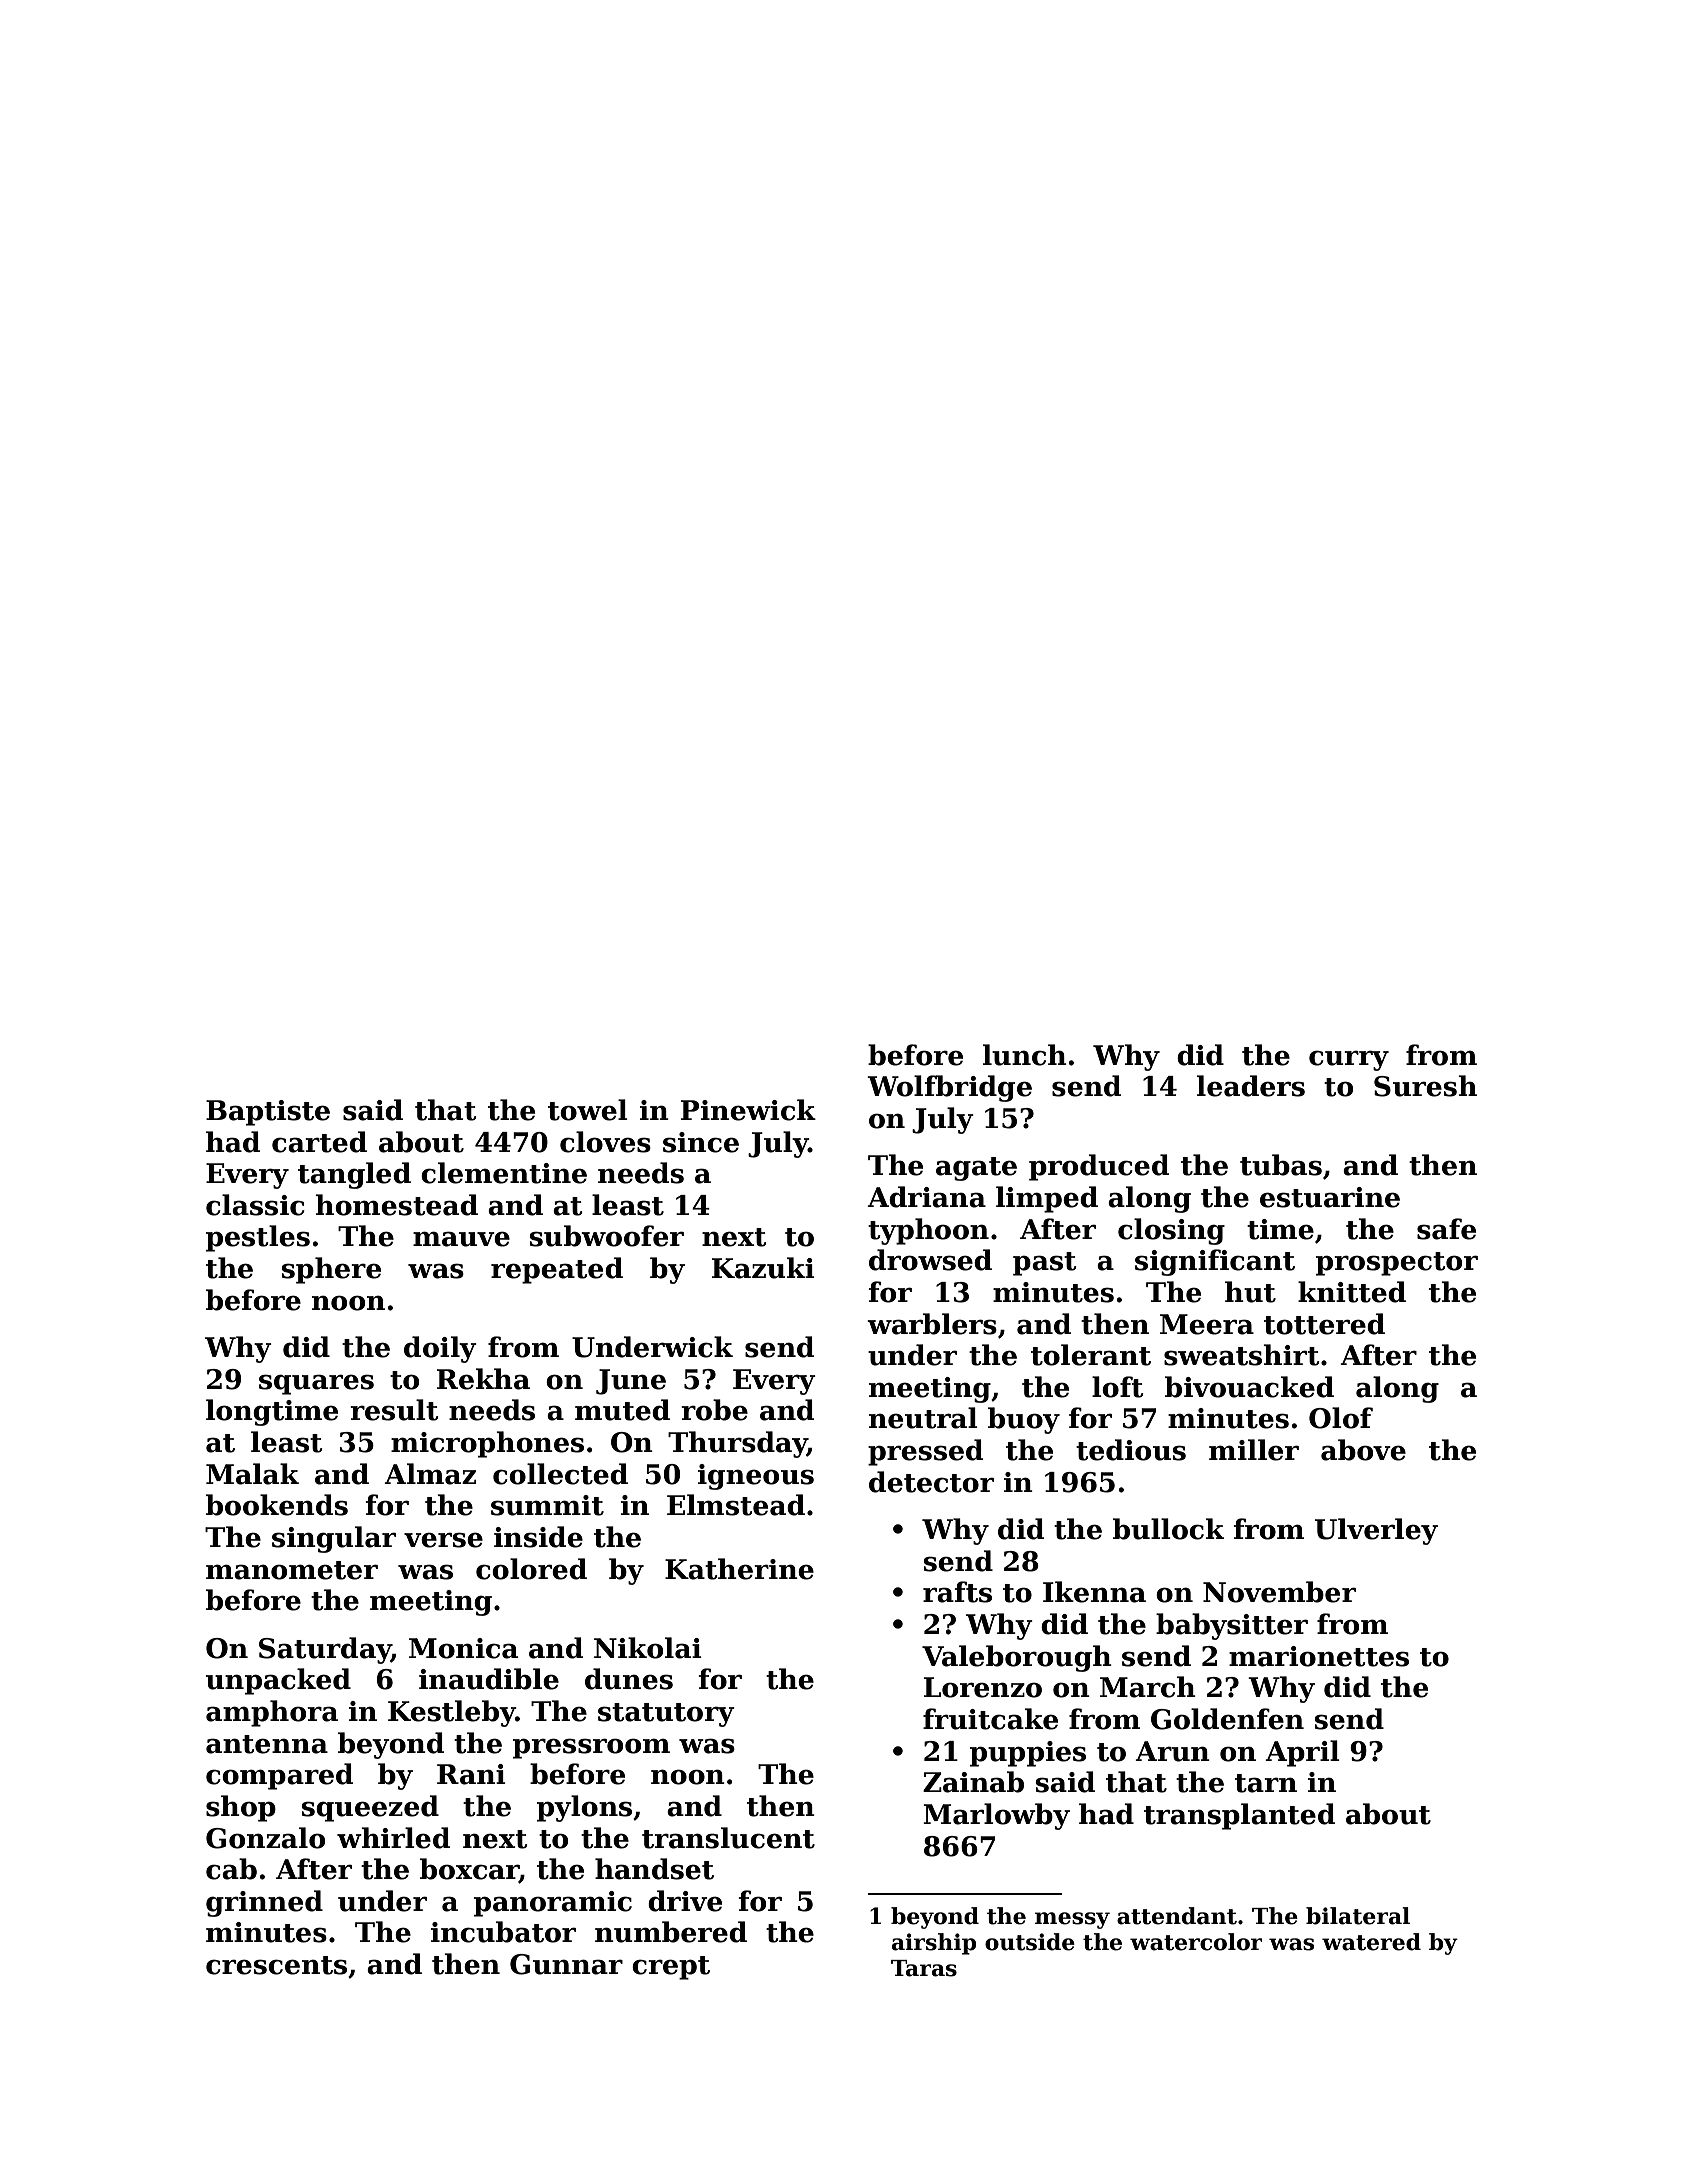 This screenshot has width=1683, height=2178. What do you see at coordinates (489, 1679) in the screenshot?
I see `inaudible` at bounding box center [489, 1679].
